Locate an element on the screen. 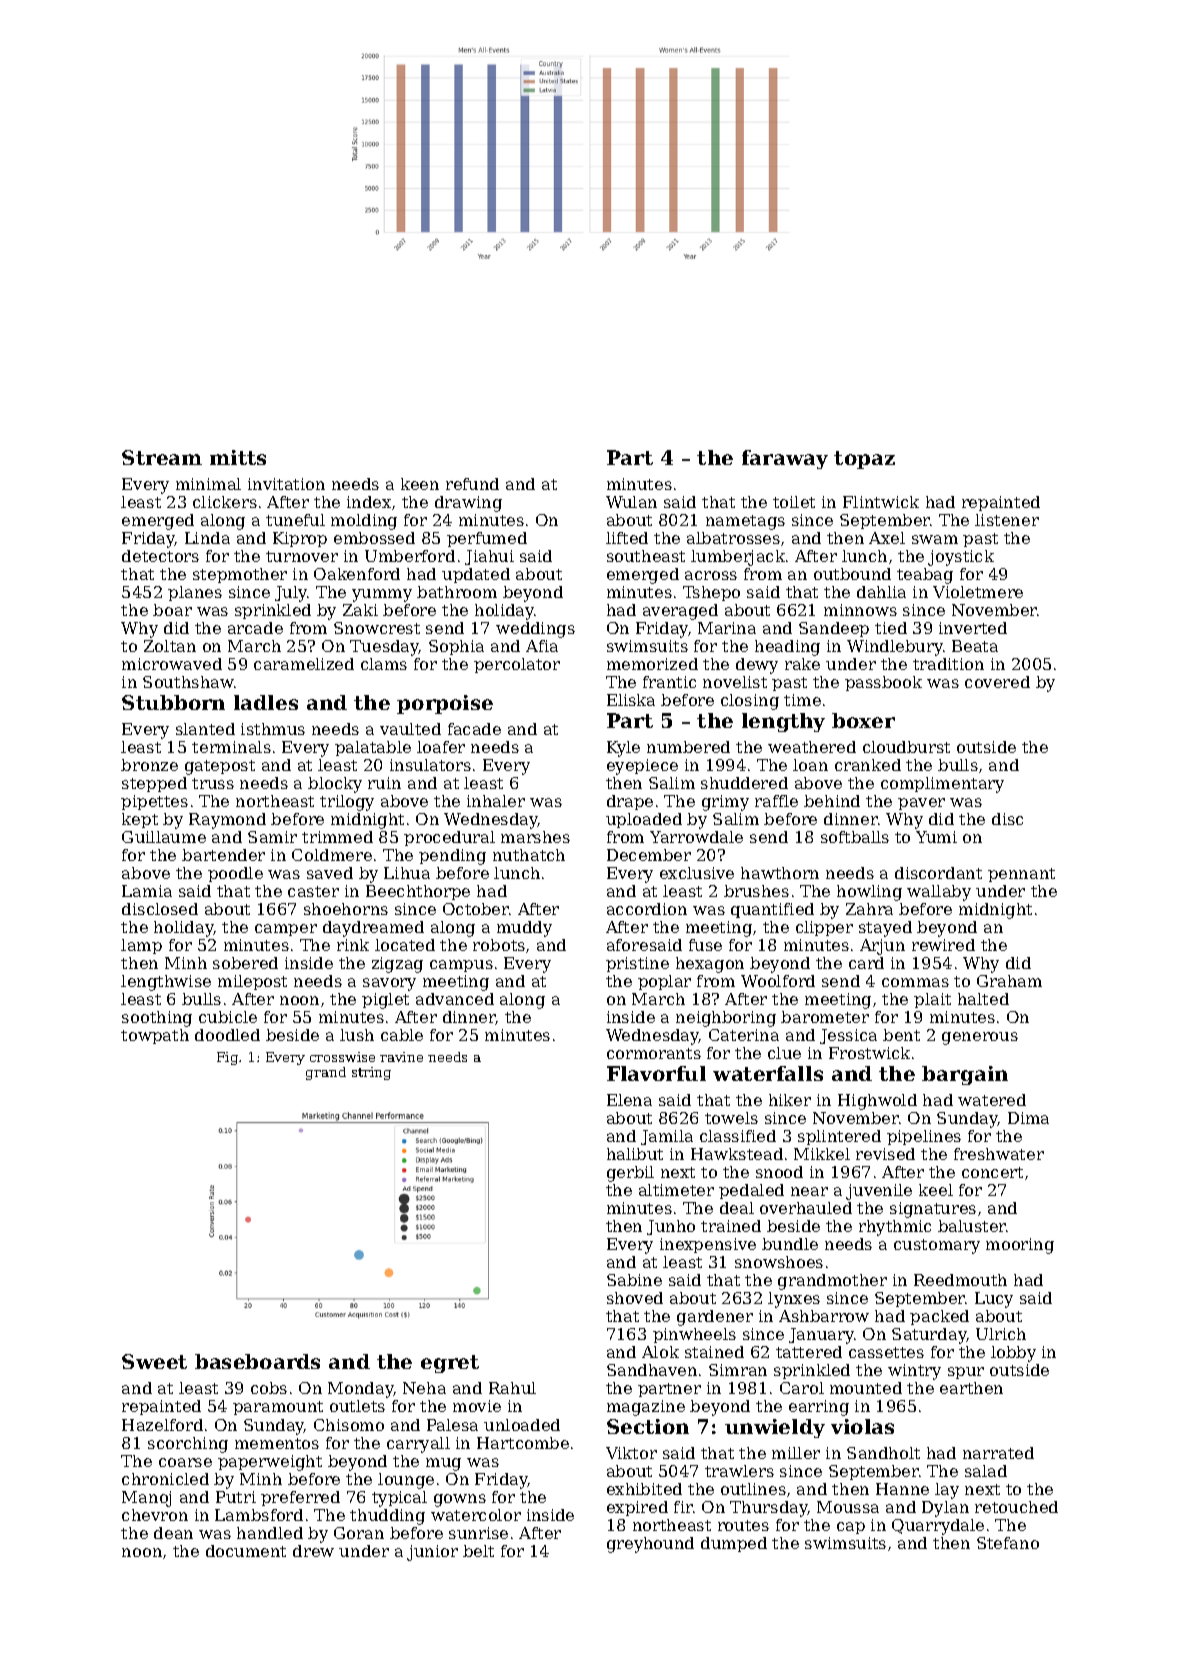  clue is located at coordinates (784, 1053).
